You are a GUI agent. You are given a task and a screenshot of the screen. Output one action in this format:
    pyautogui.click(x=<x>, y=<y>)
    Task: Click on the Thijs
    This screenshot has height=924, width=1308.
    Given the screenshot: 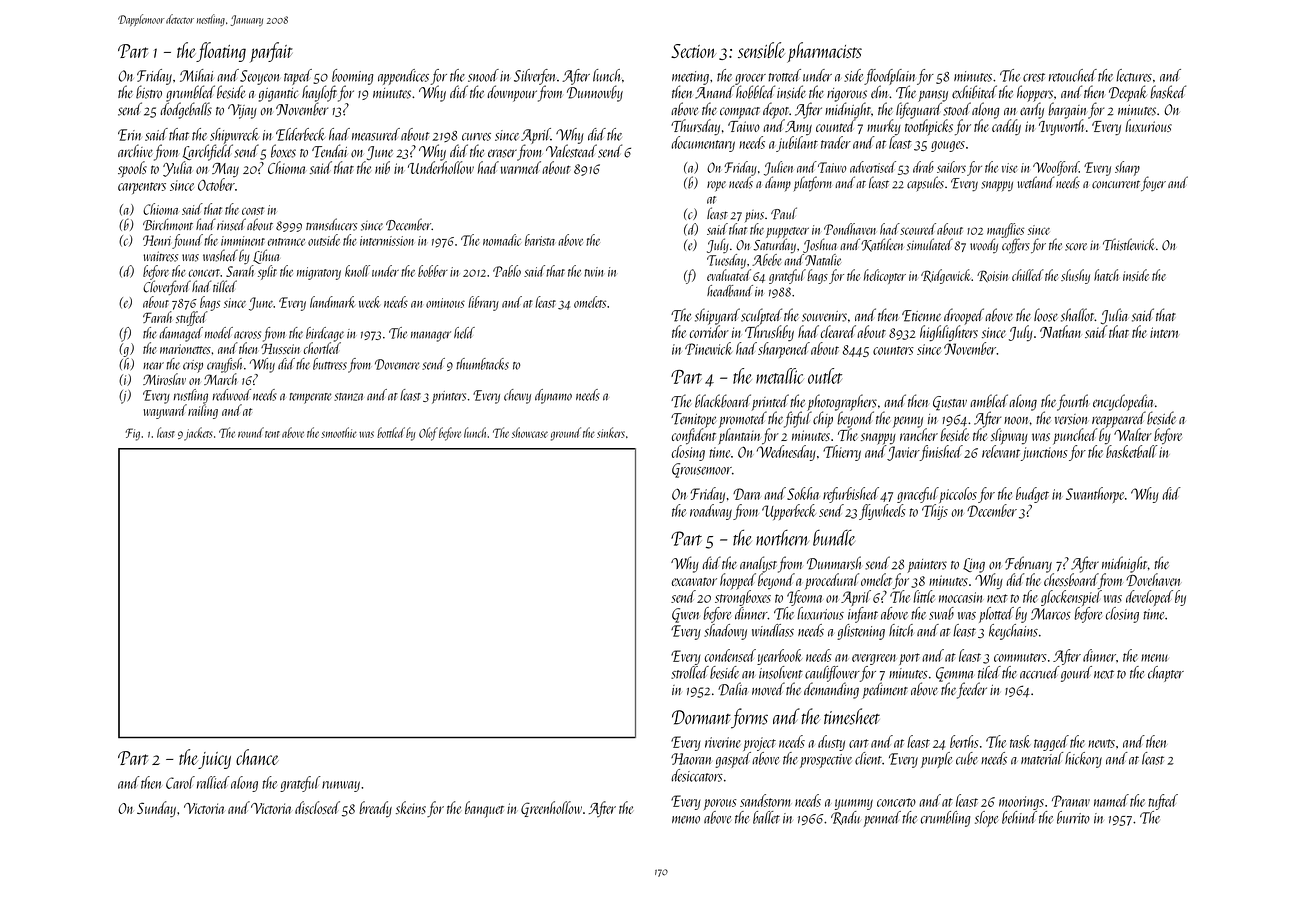 What is the action you would take?
    pyautogui.click(x=935, y=512)
